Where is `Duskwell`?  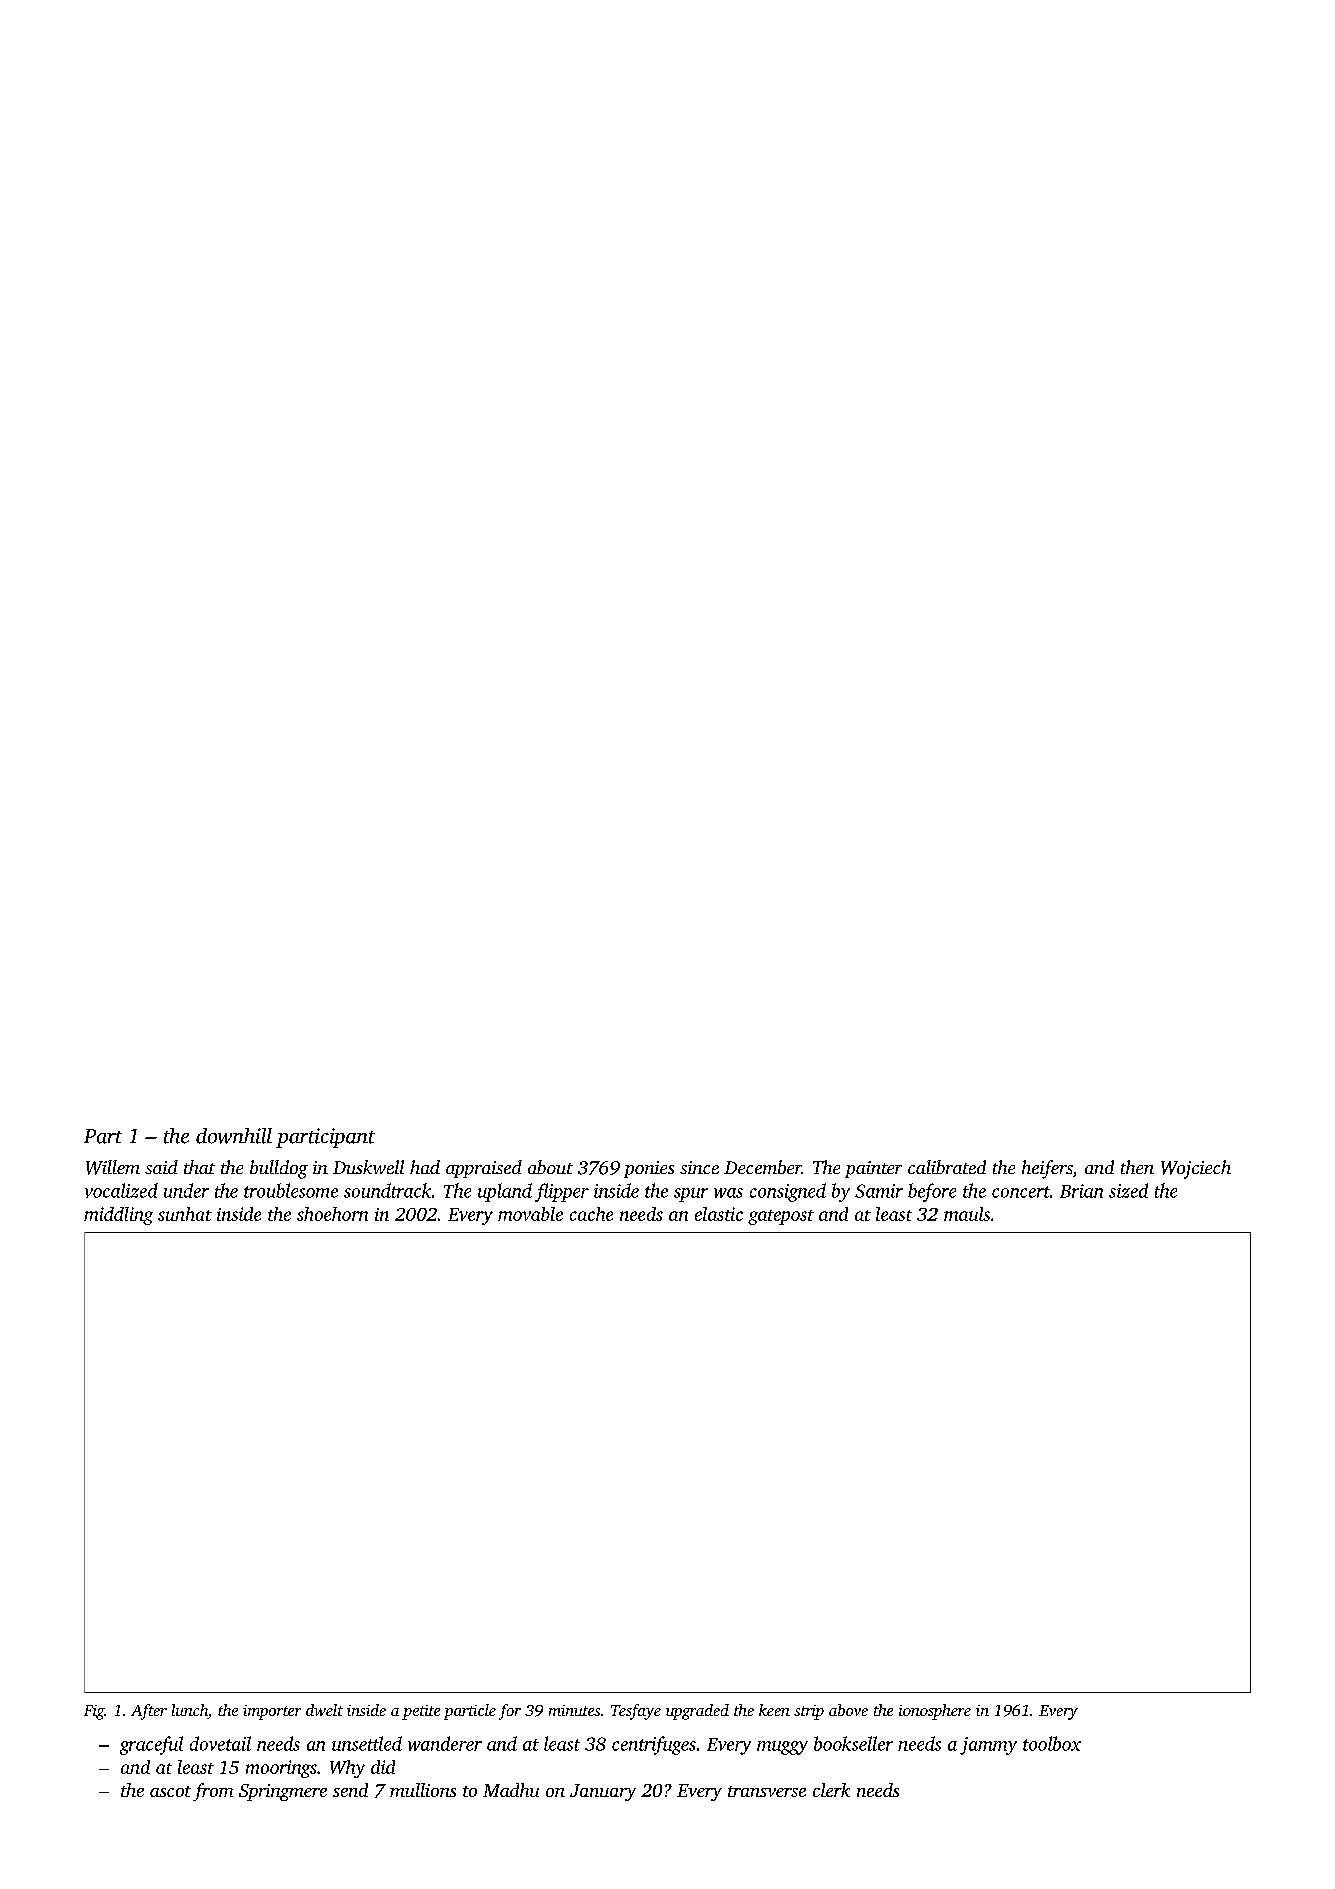 Duskwell is located at coordinates (368, 1167).
